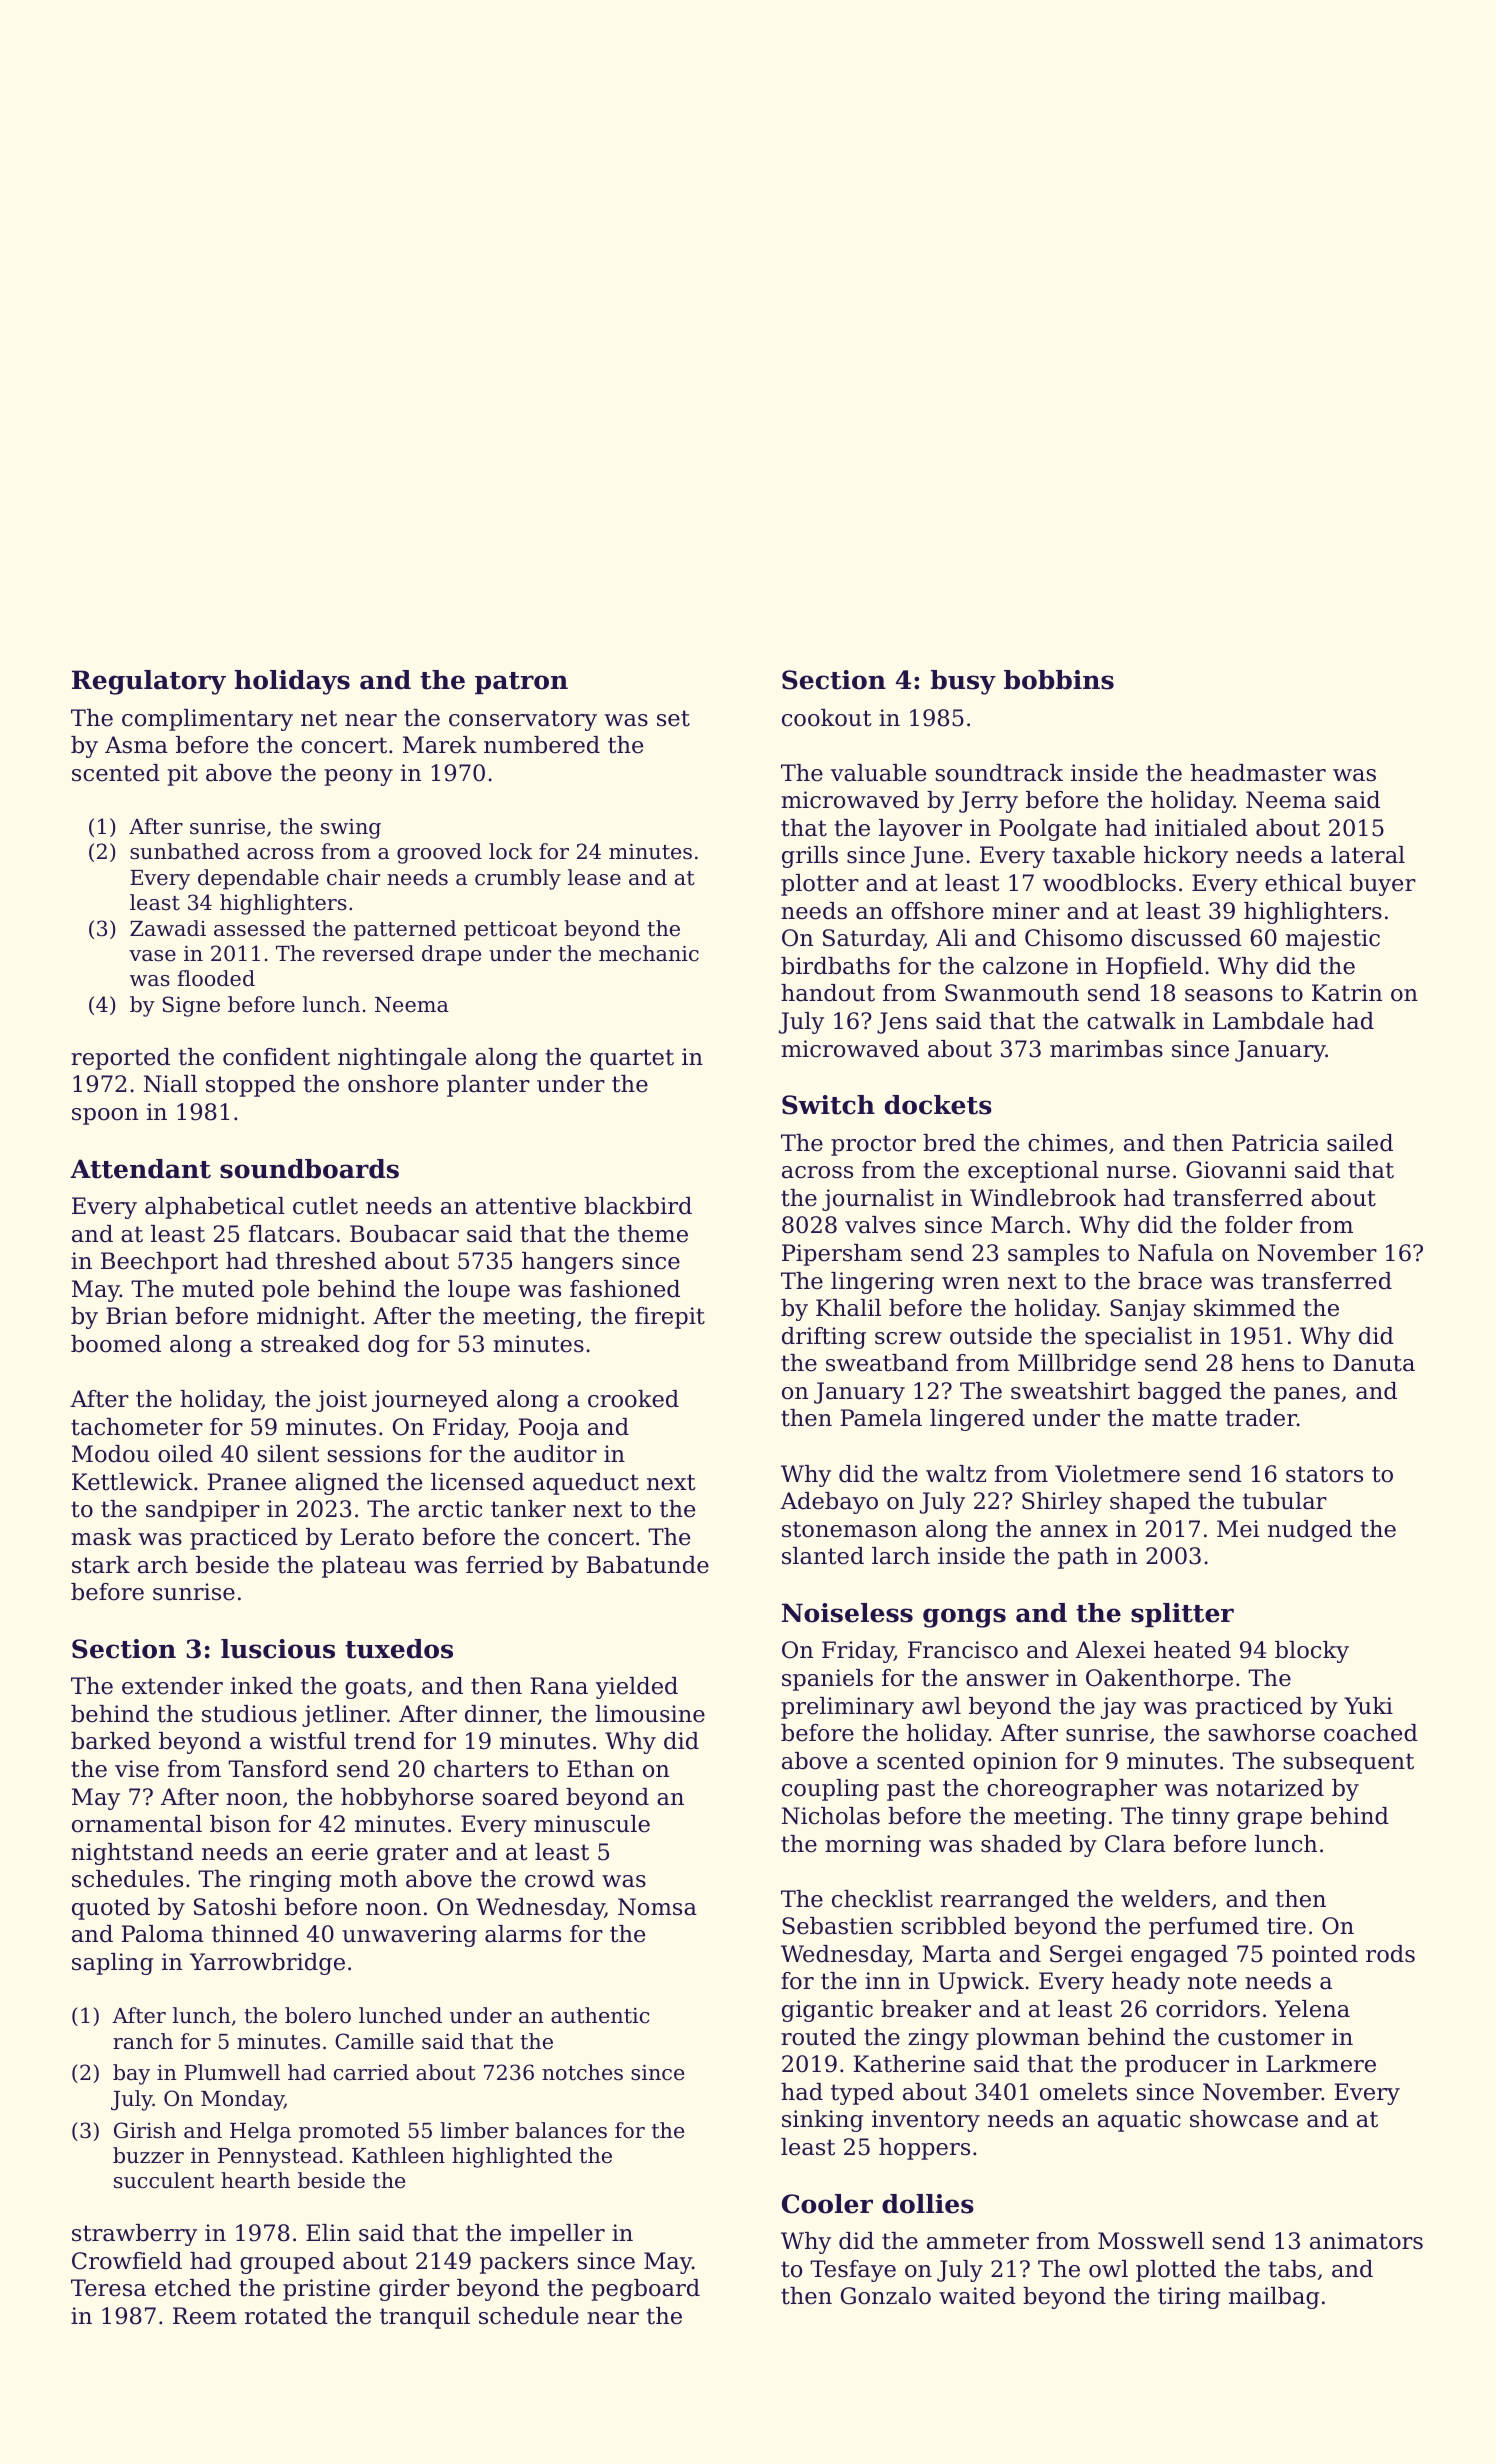  What do you see at coordinates (881, 1418) in the screenshot?
I see `Pamela` at bounding box center [881, 1418].
